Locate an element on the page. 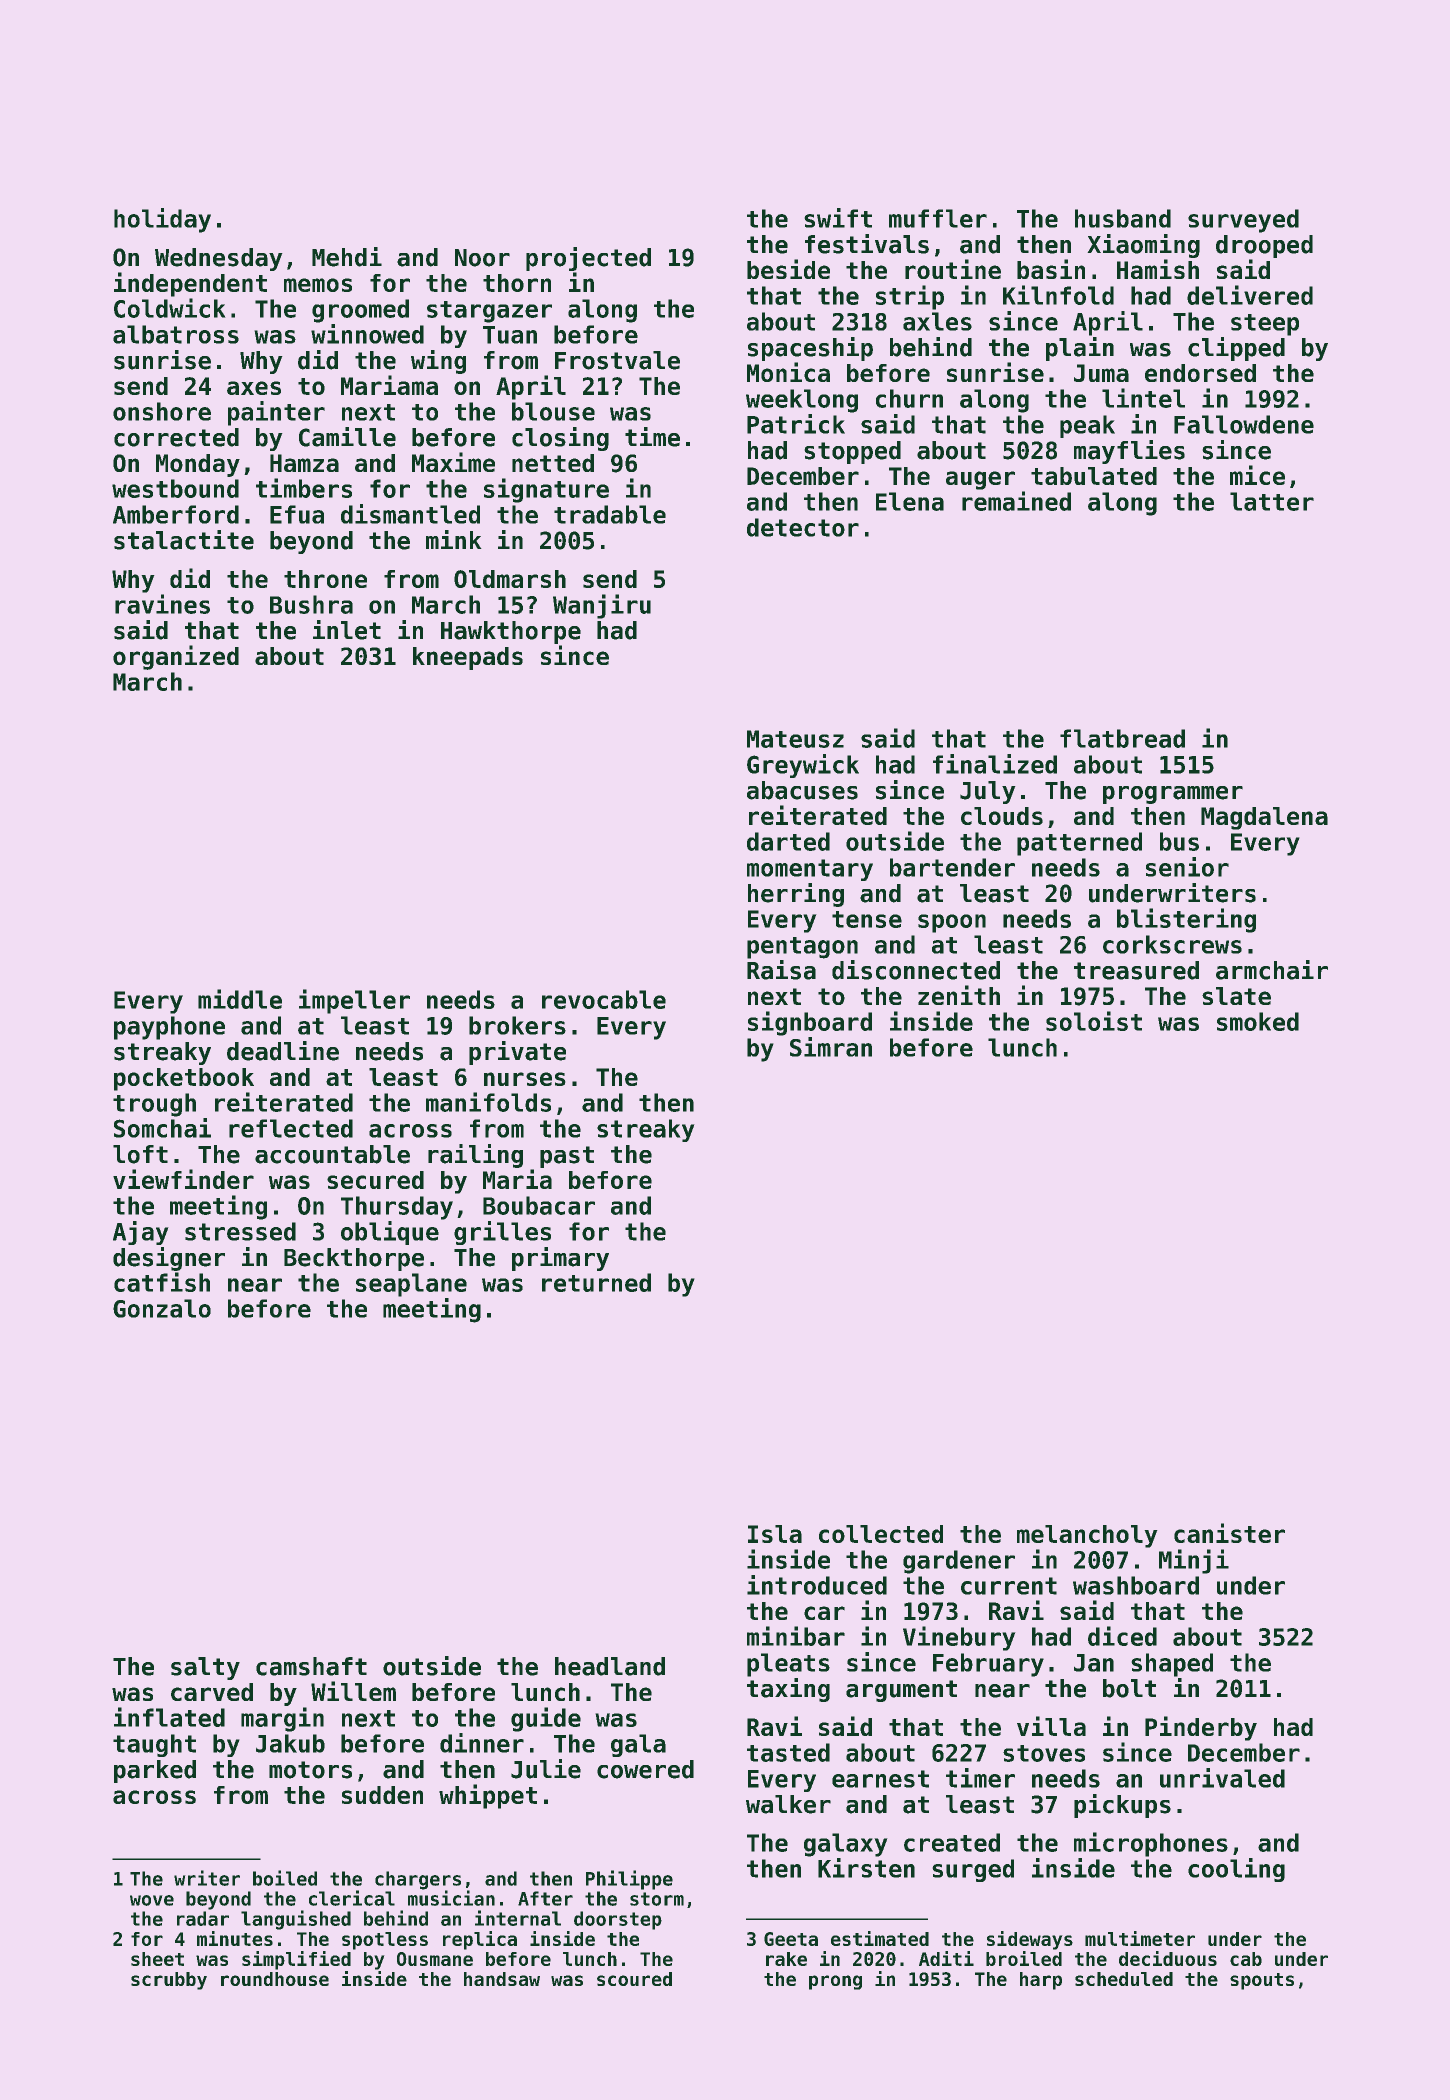  diced is located at coordinates (1122, 1636).
